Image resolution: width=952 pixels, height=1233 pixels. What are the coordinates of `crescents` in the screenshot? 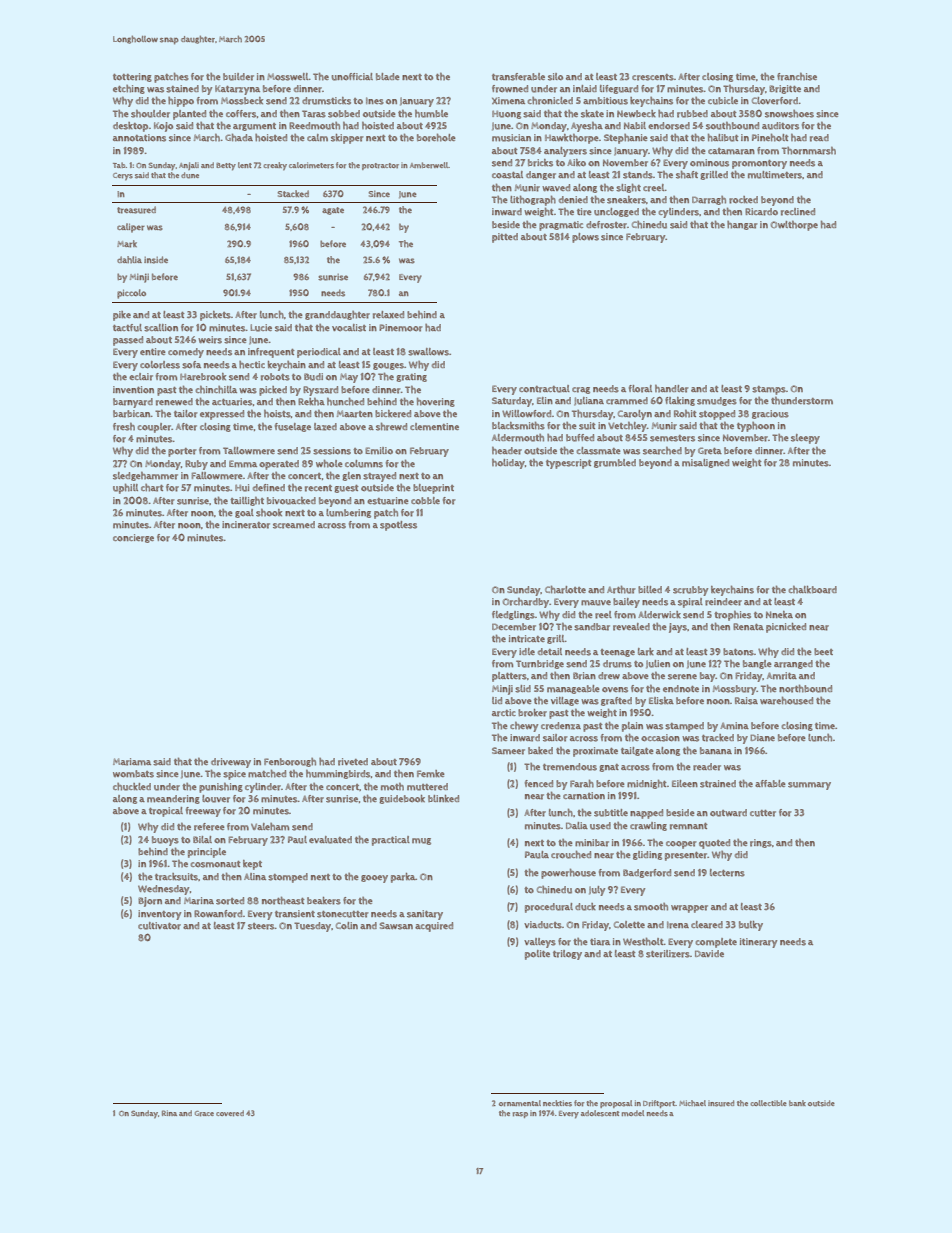 It's located at (653, 77).
